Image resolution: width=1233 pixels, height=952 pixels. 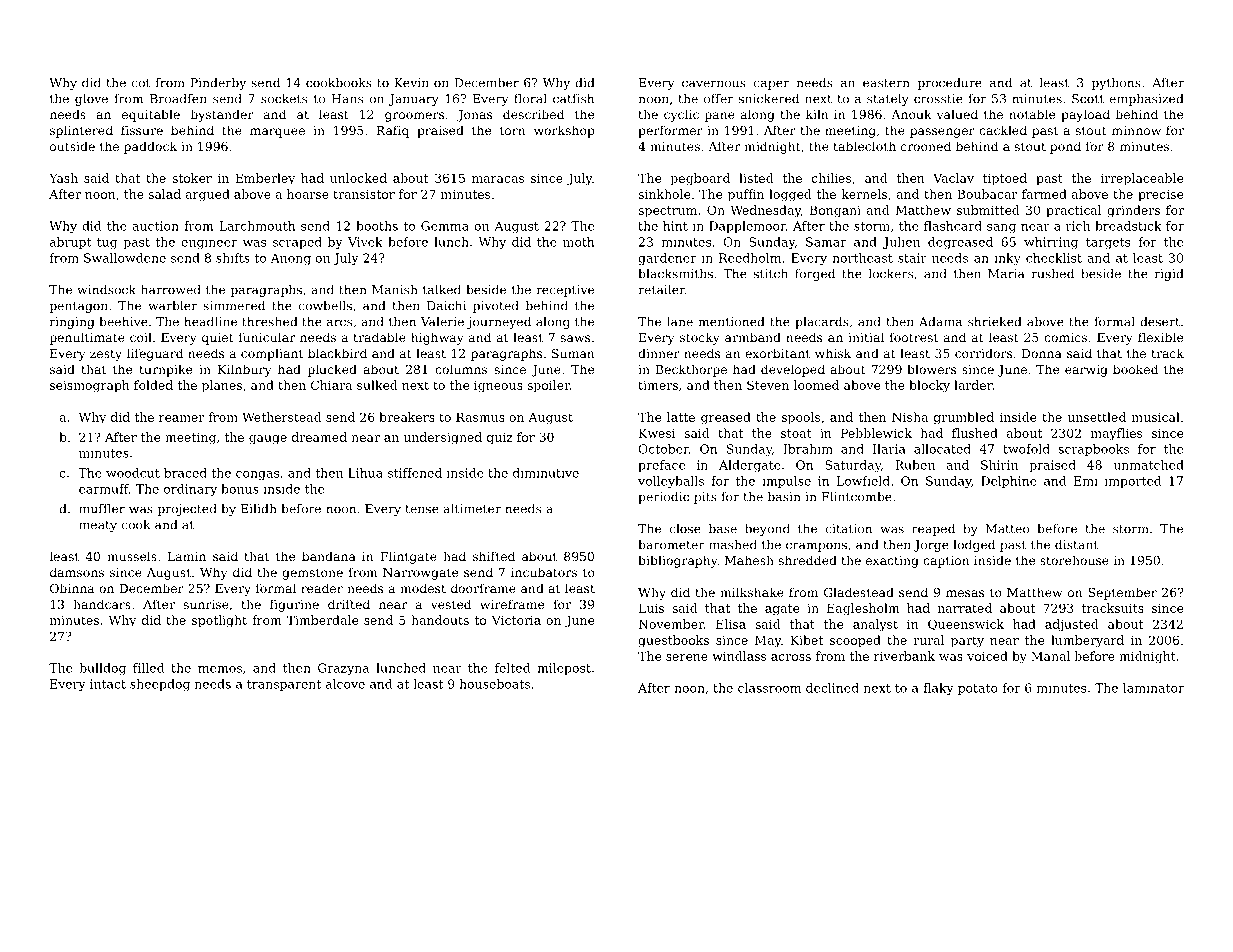 What do you see at coordinates (392, 131) in the document?
I see `Rafiq` at bounding box center [392, 131].
